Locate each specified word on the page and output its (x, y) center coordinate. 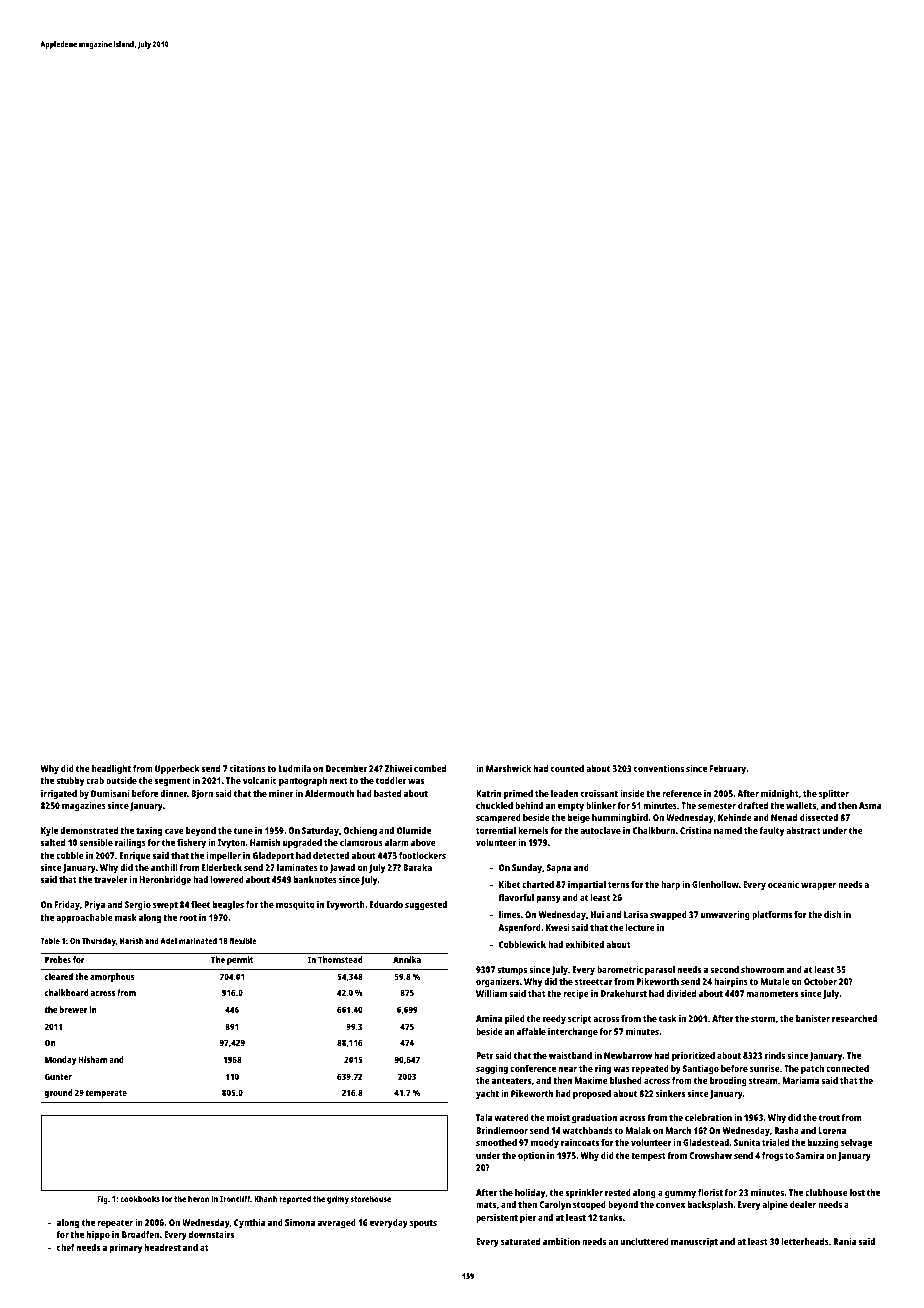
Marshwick (508, 768)
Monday (60, 1060)
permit (240, 960)
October (820, 981)
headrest (163, 1247)
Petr (484, 1055)
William (491, 993)
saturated (520, 1241)
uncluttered (644, 1241)
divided (681, 993)
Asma (870, 805)
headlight (111, 769)
